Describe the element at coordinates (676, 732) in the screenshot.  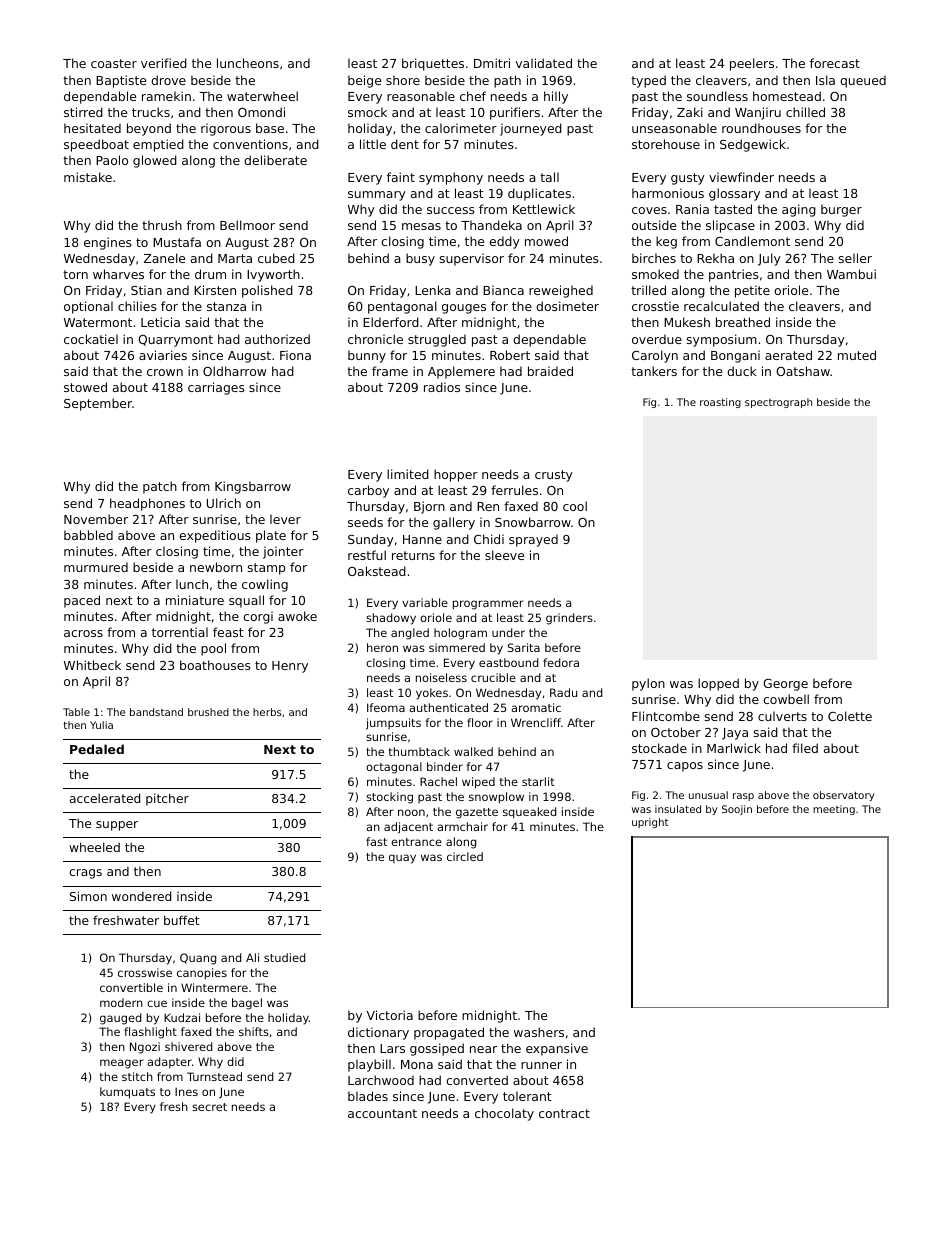
I see `October` at that location.
